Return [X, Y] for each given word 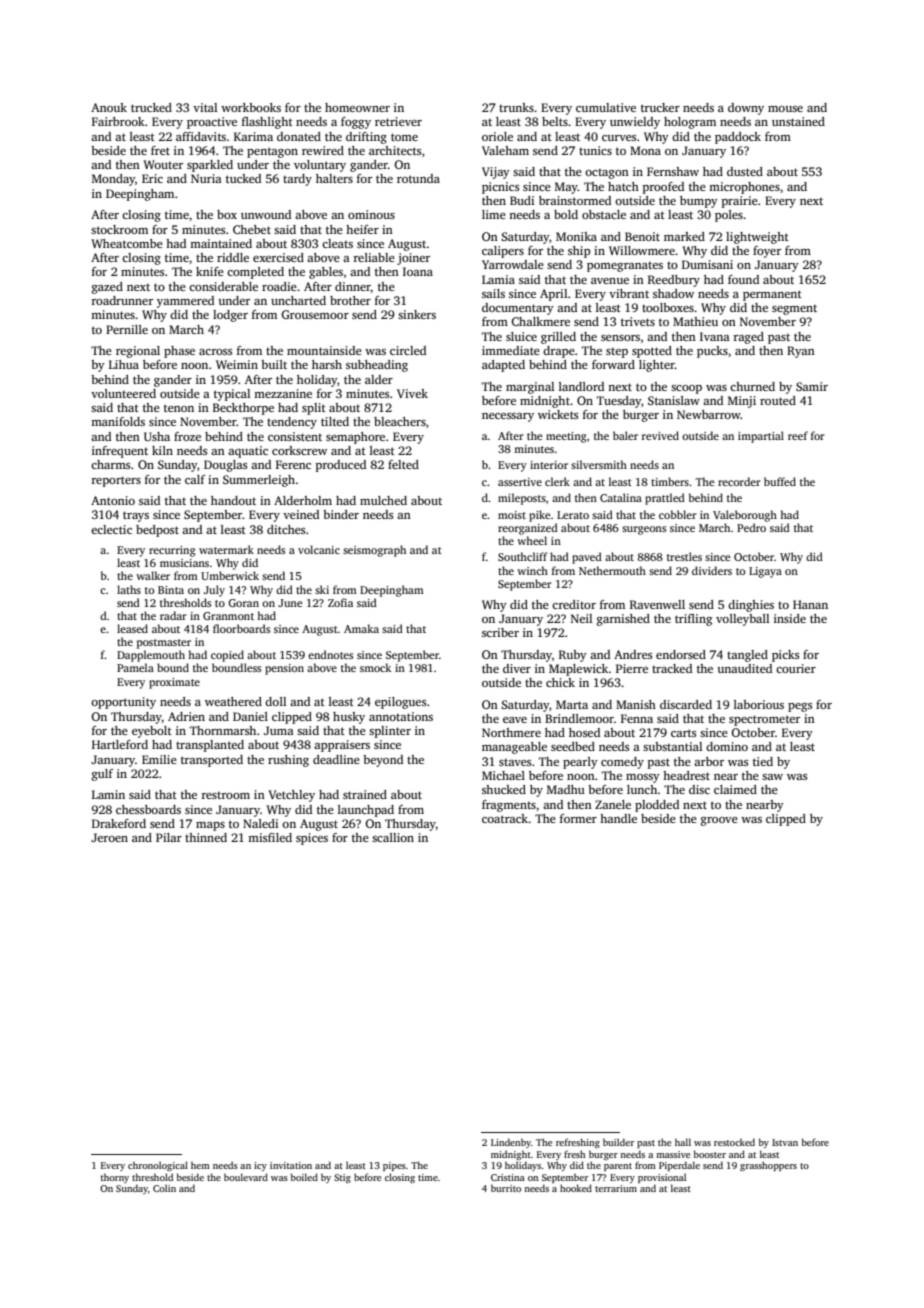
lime [494, 214]
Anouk [109, 107]
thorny [115, 1178]
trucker [660, 107]
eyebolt [152, 732]
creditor [574, 604]
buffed [780, 481]
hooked [576, 1188]
